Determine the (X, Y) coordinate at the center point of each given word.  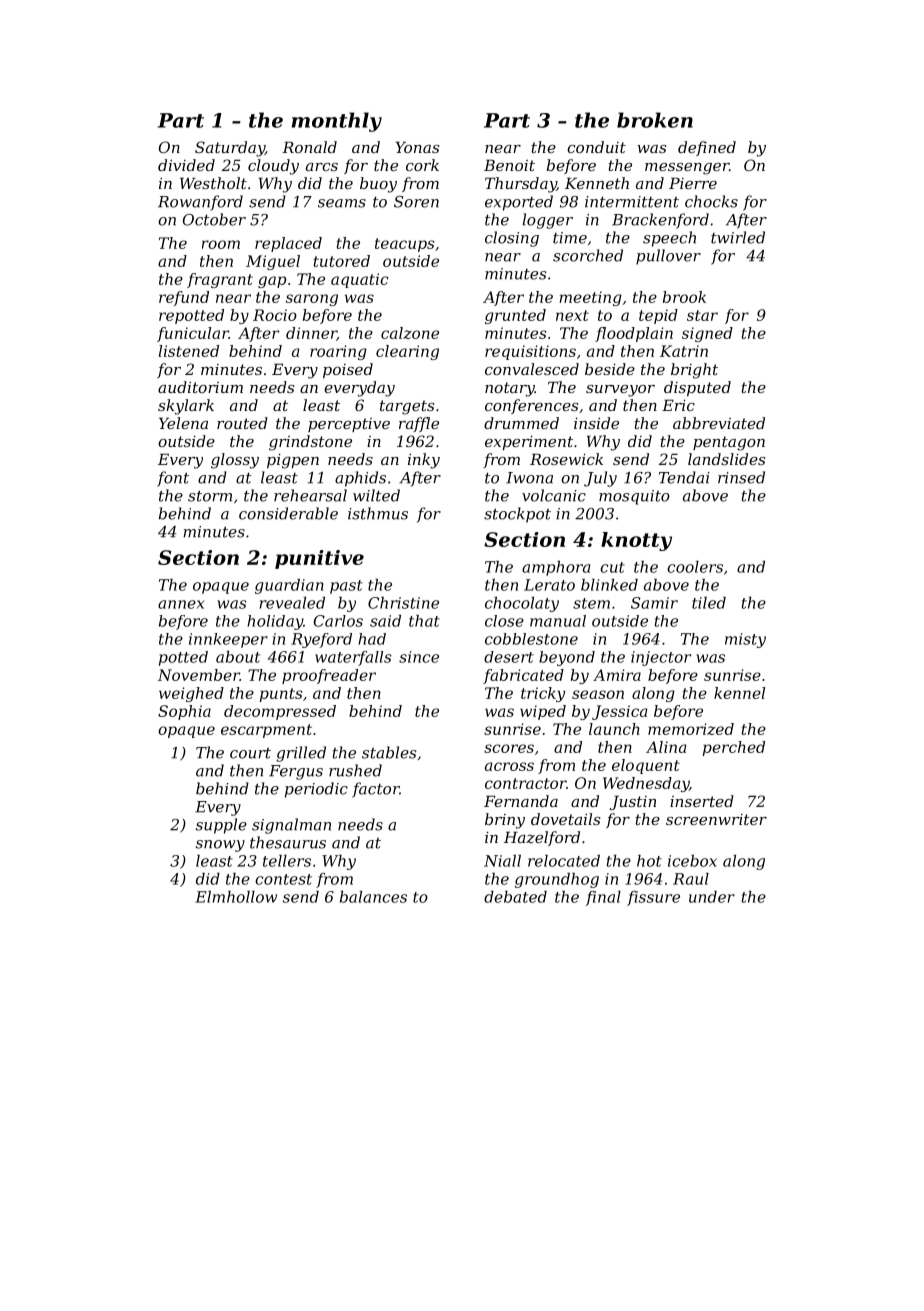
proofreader (329, 676)
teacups (405, 245)
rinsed (741, 477)
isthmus (378, 513)
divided (186, 165)
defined (707, 148)
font (173, 479)
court (250, 753)
